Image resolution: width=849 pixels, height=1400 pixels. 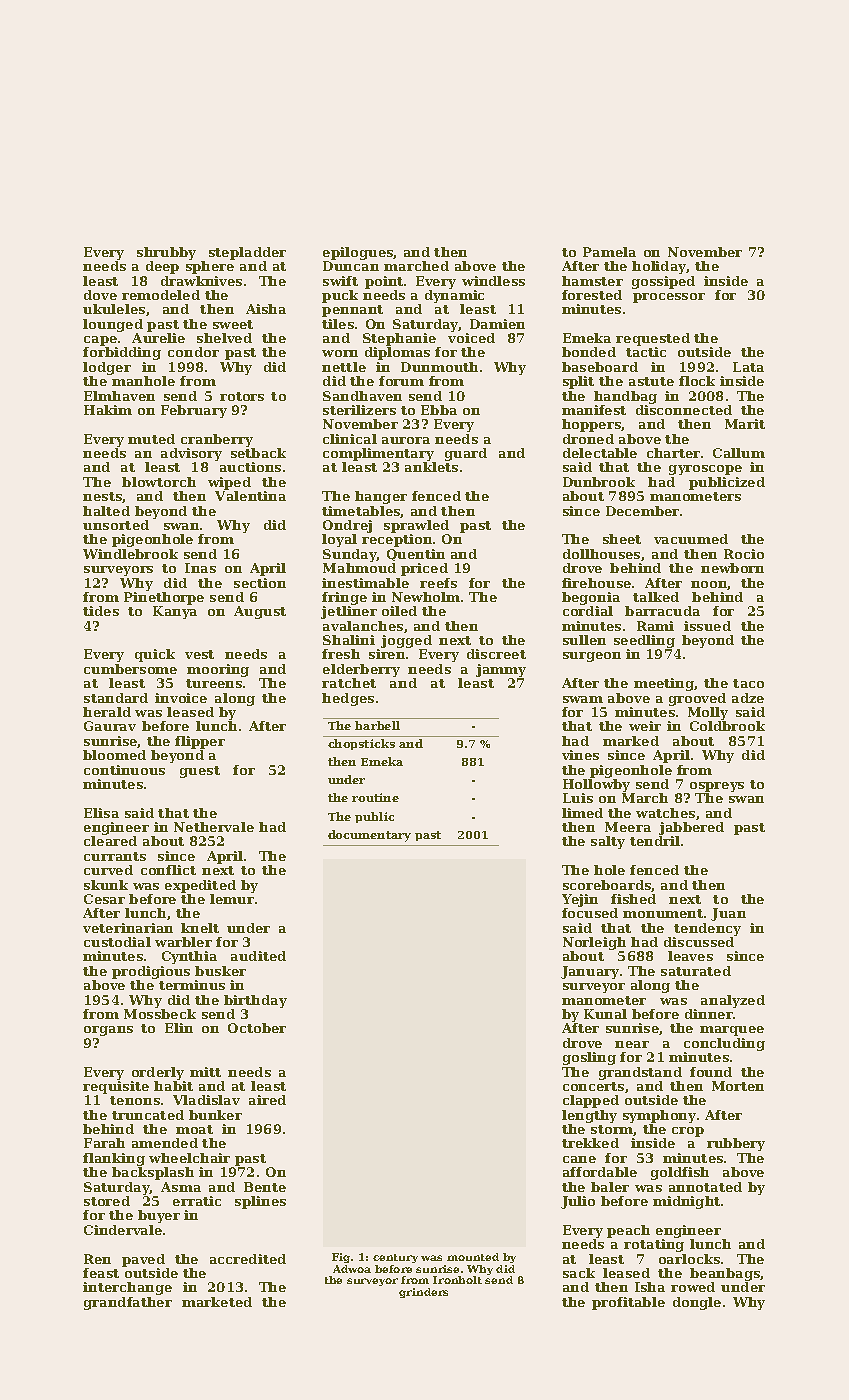 I want to click on Dunmouth, so click(x=439, y=367).
